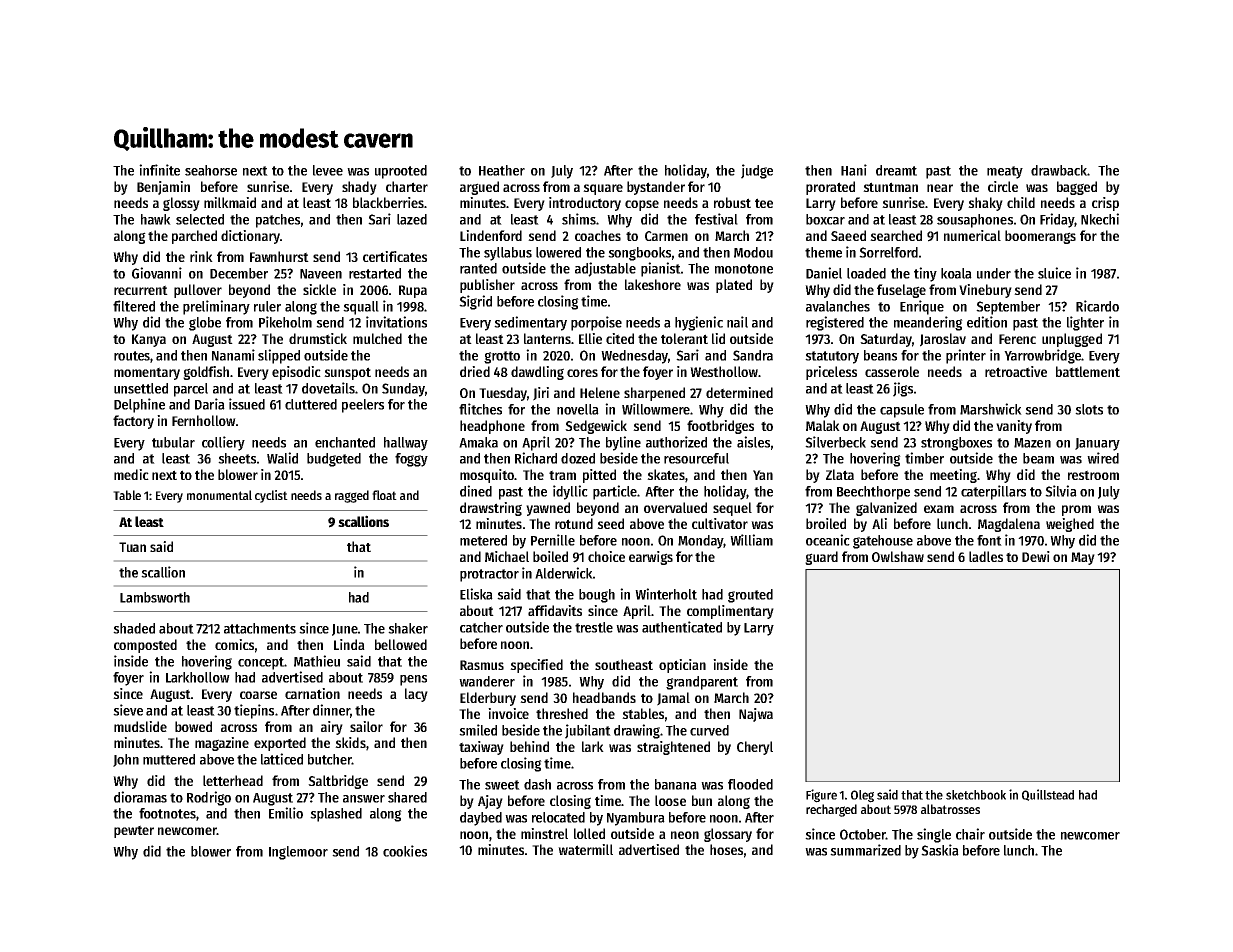 This page has width=1233, height=952. Describe the element at coordinates (696, 458) in the page. I see `resourceful` at that location.
